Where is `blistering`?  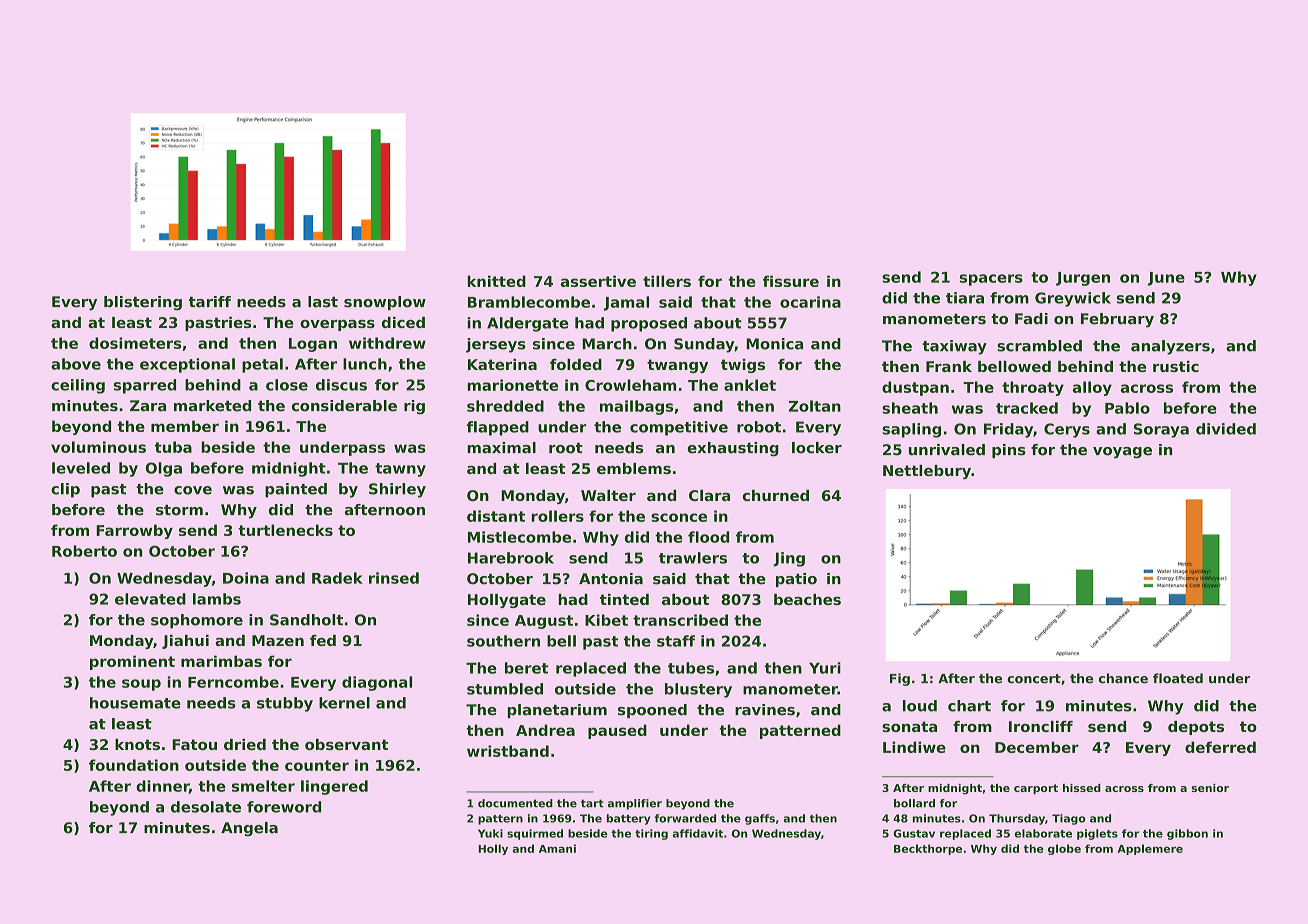
blistering is located at coordinates (143, 303).
